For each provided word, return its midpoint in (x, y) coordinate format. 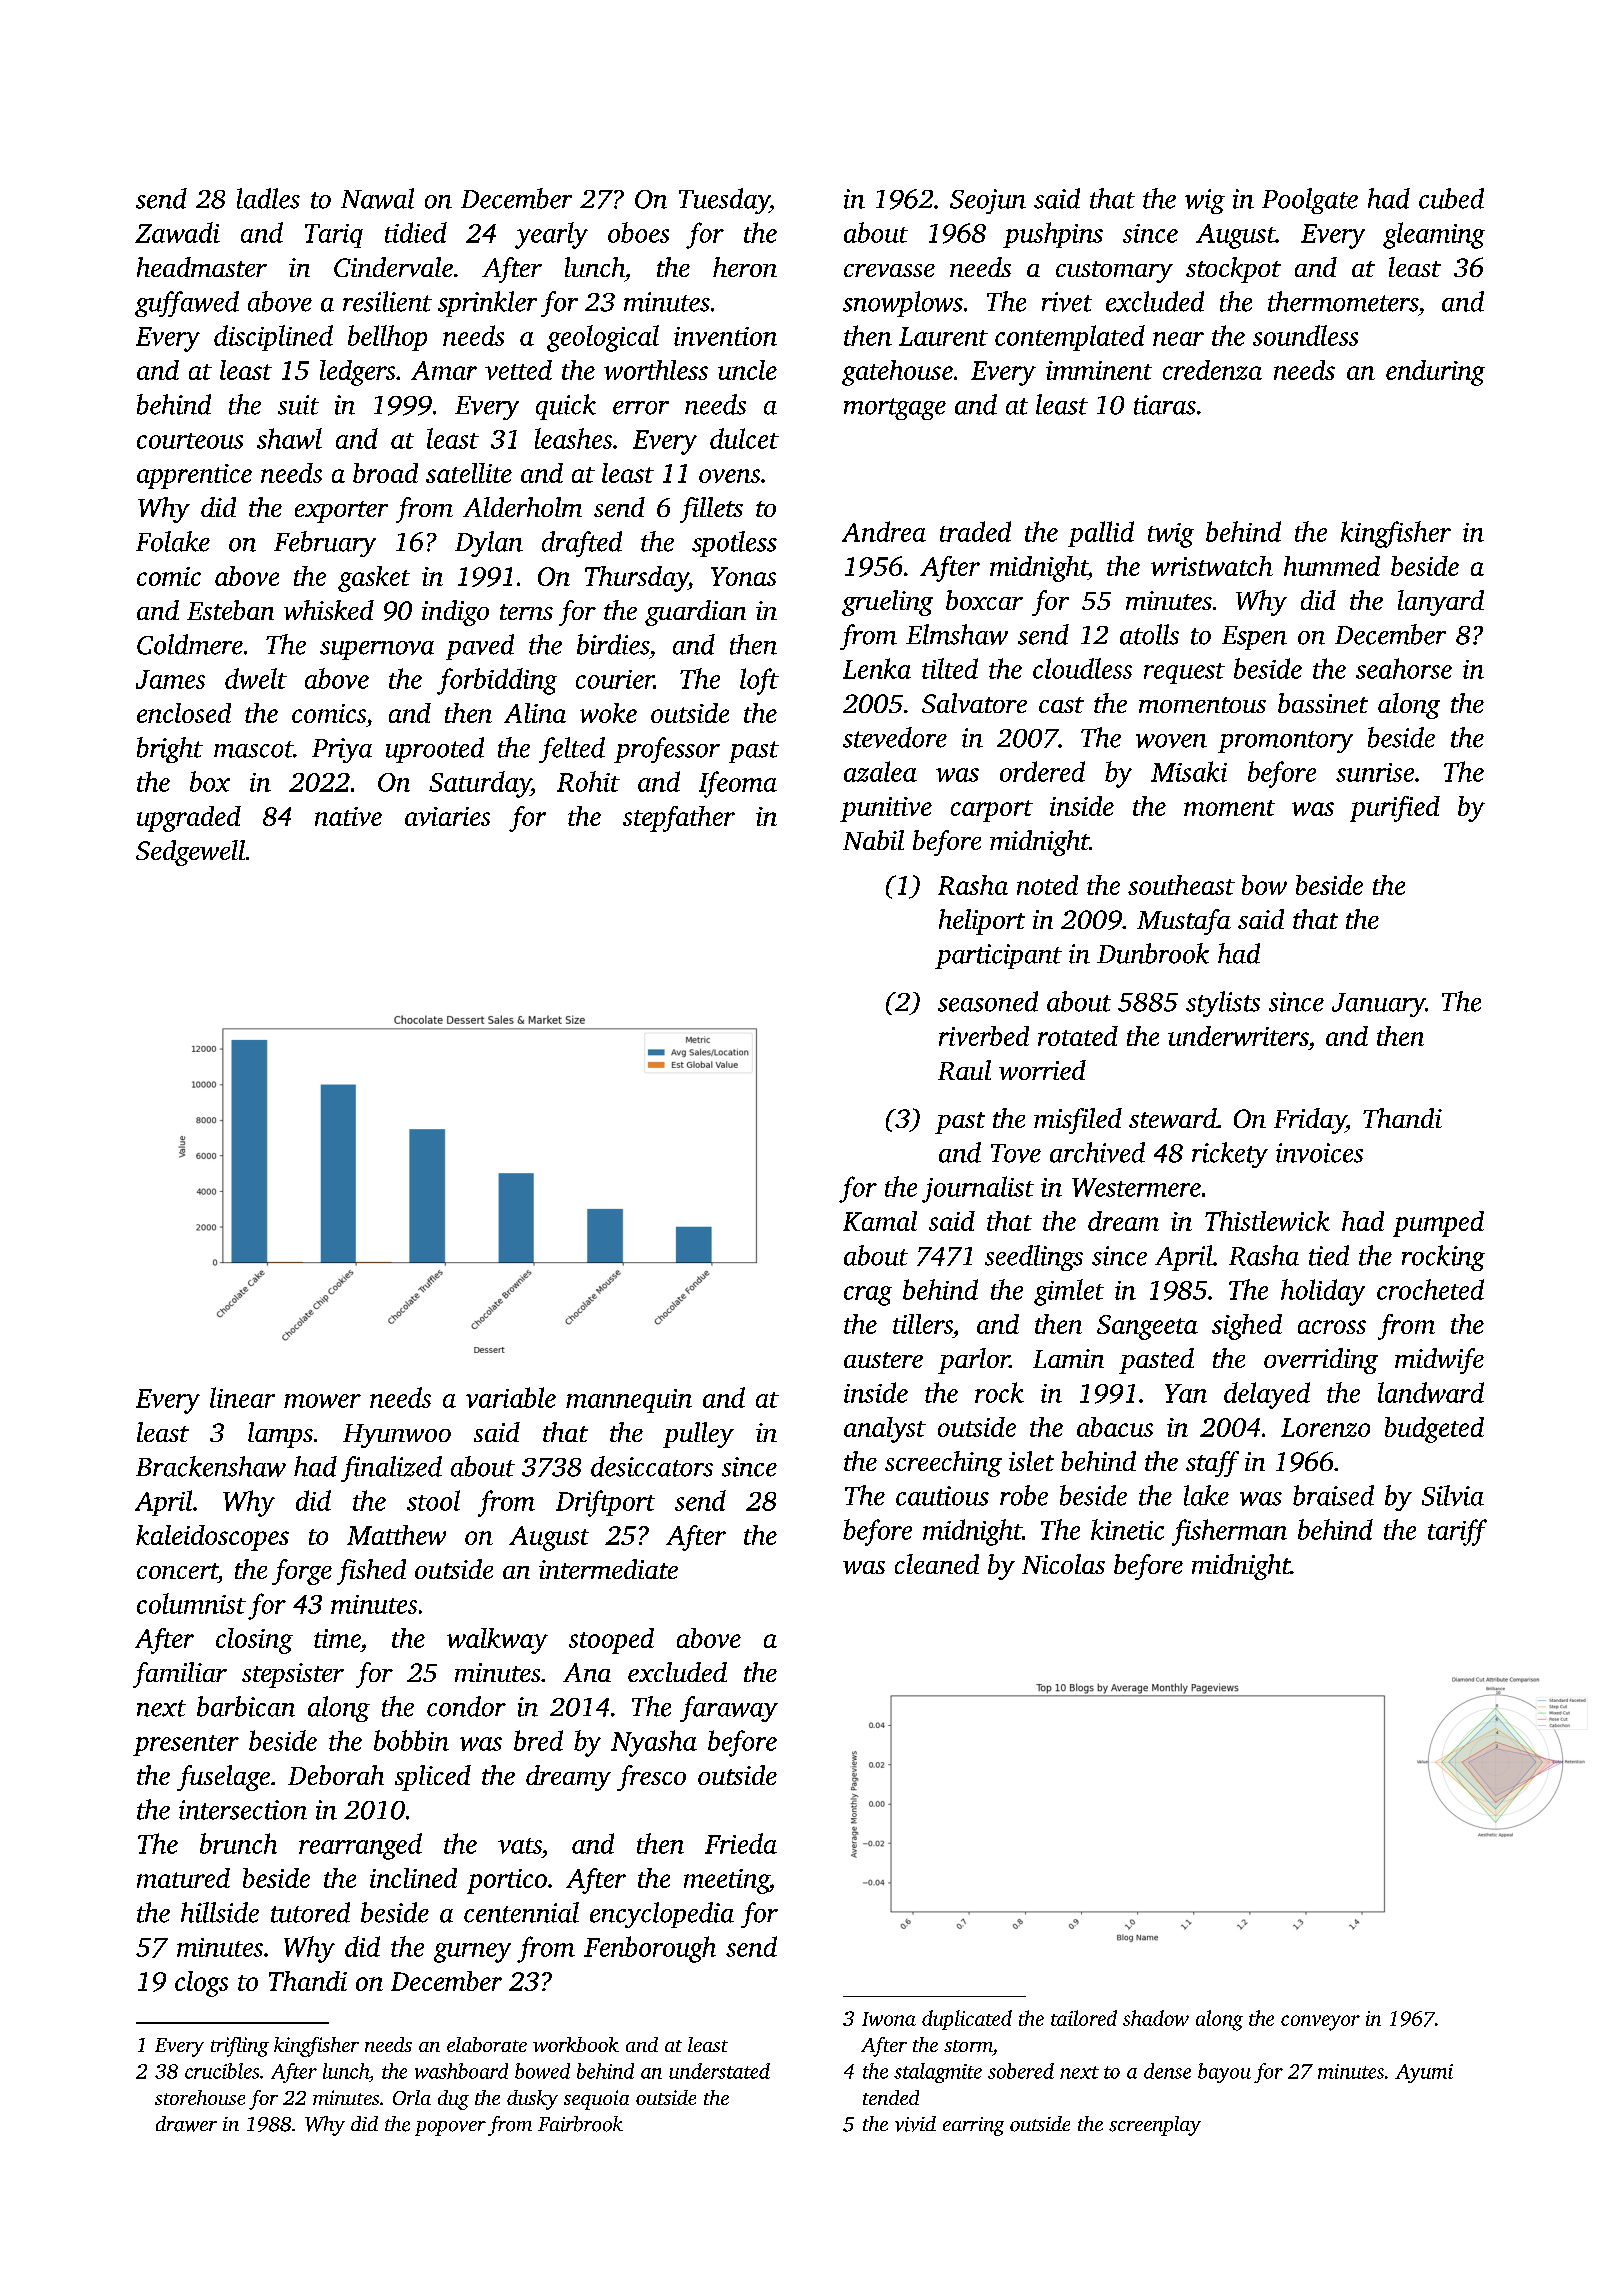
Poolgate (1310, 201)
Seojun (988, 201)
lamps (280, 1435)
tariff (1457, 1532)
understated (719, 2071)
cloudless (1082, 668)
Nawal (377, 198)
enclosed (184, 713)
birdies (613, 644)
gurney (472, 1953)
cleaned (937, 1564)
